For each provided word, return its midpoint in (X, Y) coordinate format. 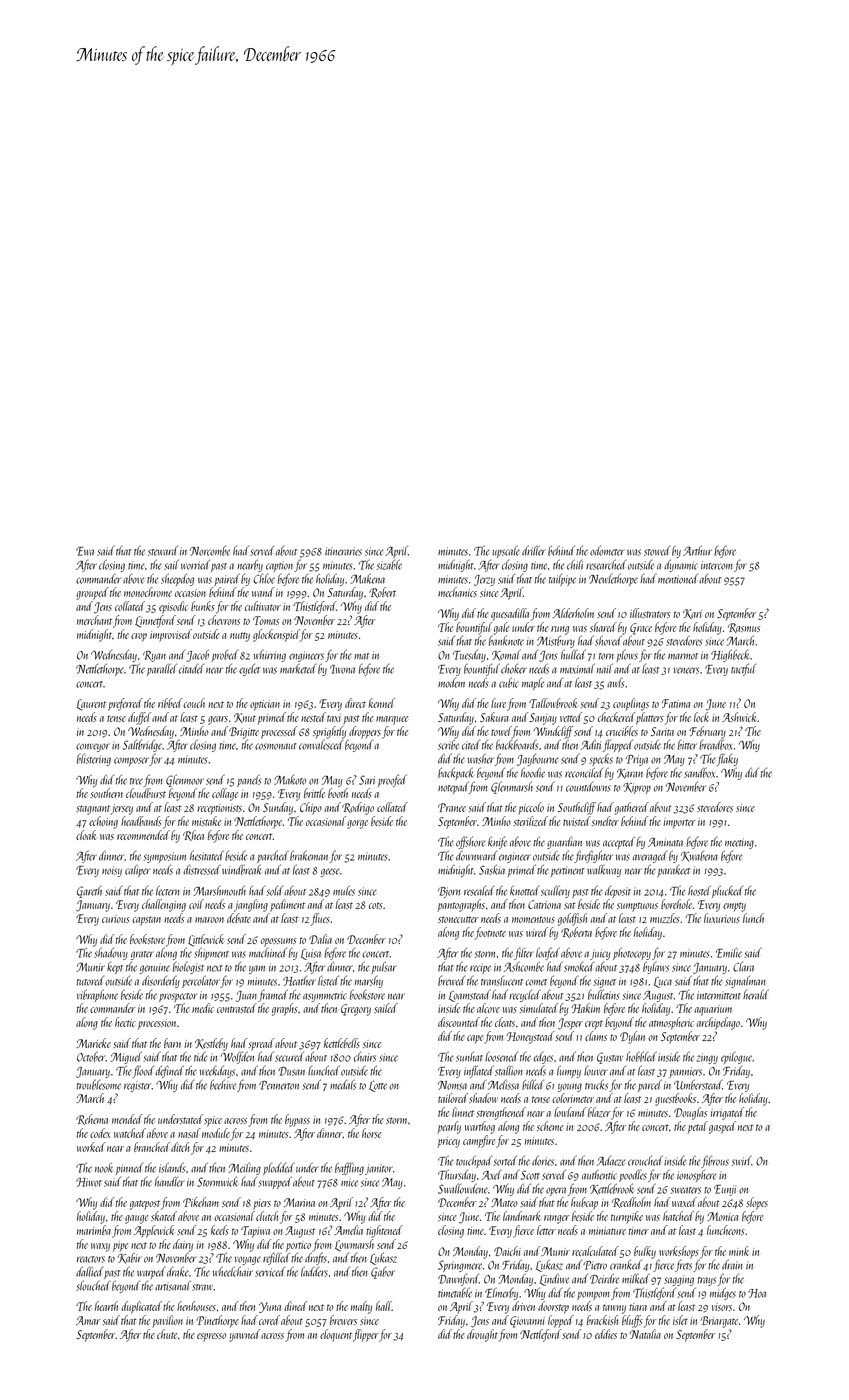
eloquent (336, 1335)
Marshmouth (219, 890)
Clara (743, 967)
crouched (645, 1160)
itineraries (343, 551)
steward (163, 551)
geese (330, 872)
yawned (245, 1335)
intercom (716, 565)
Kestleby (211, 1044)
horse (372, 1133)
